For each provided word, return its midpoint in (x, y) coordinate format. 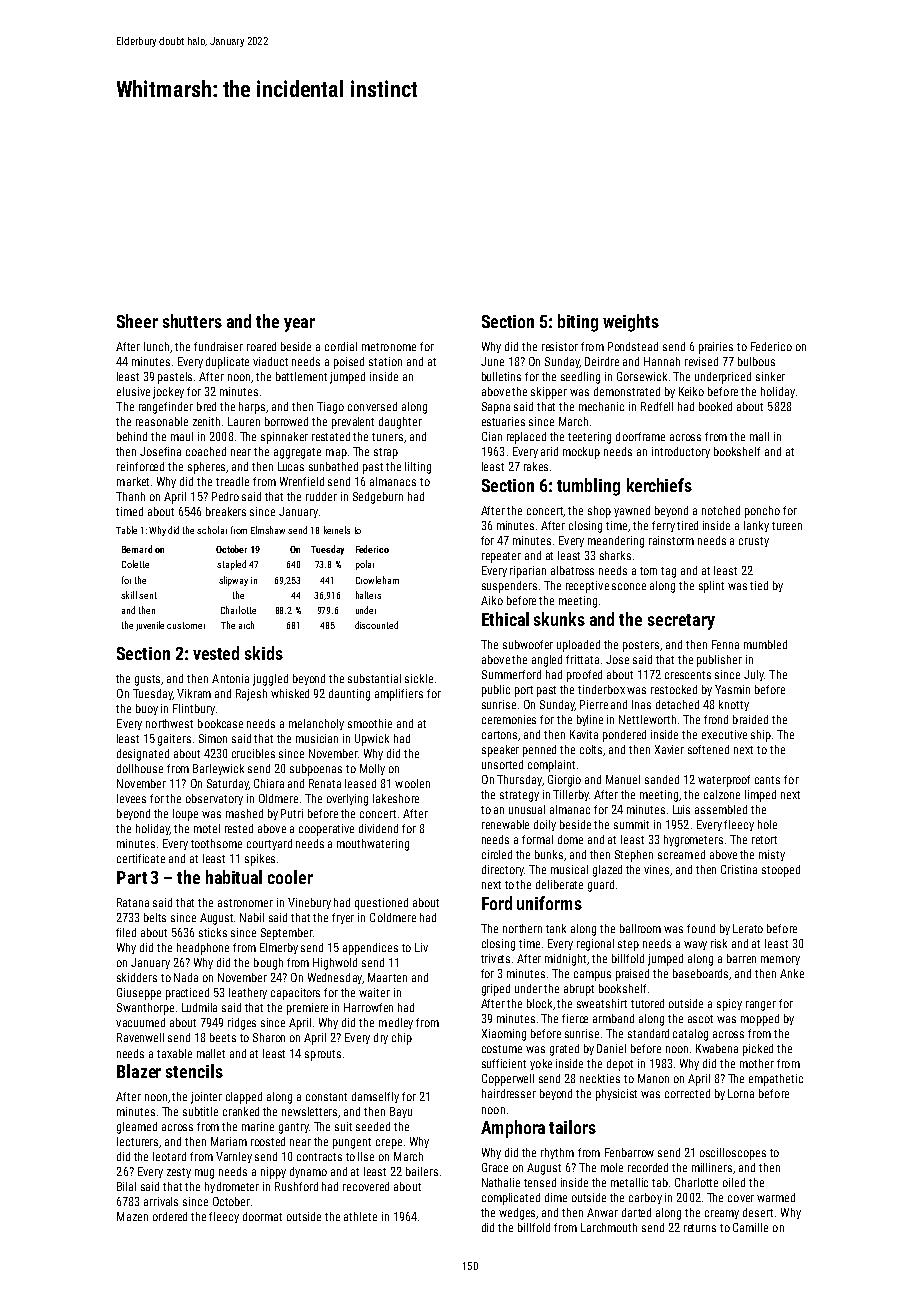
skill (129, 595)
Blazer (139, 1071)
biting (578, 323)
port (524, 691)
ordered (170, 1216)
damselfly (375, 1097)
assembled (721, 809)
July (754, 675)
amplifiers (399, 695)
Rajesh (251, 695)
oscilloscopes (733, 1154)
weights (631, 323)
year (299, 325)
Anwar (602, 1212)
